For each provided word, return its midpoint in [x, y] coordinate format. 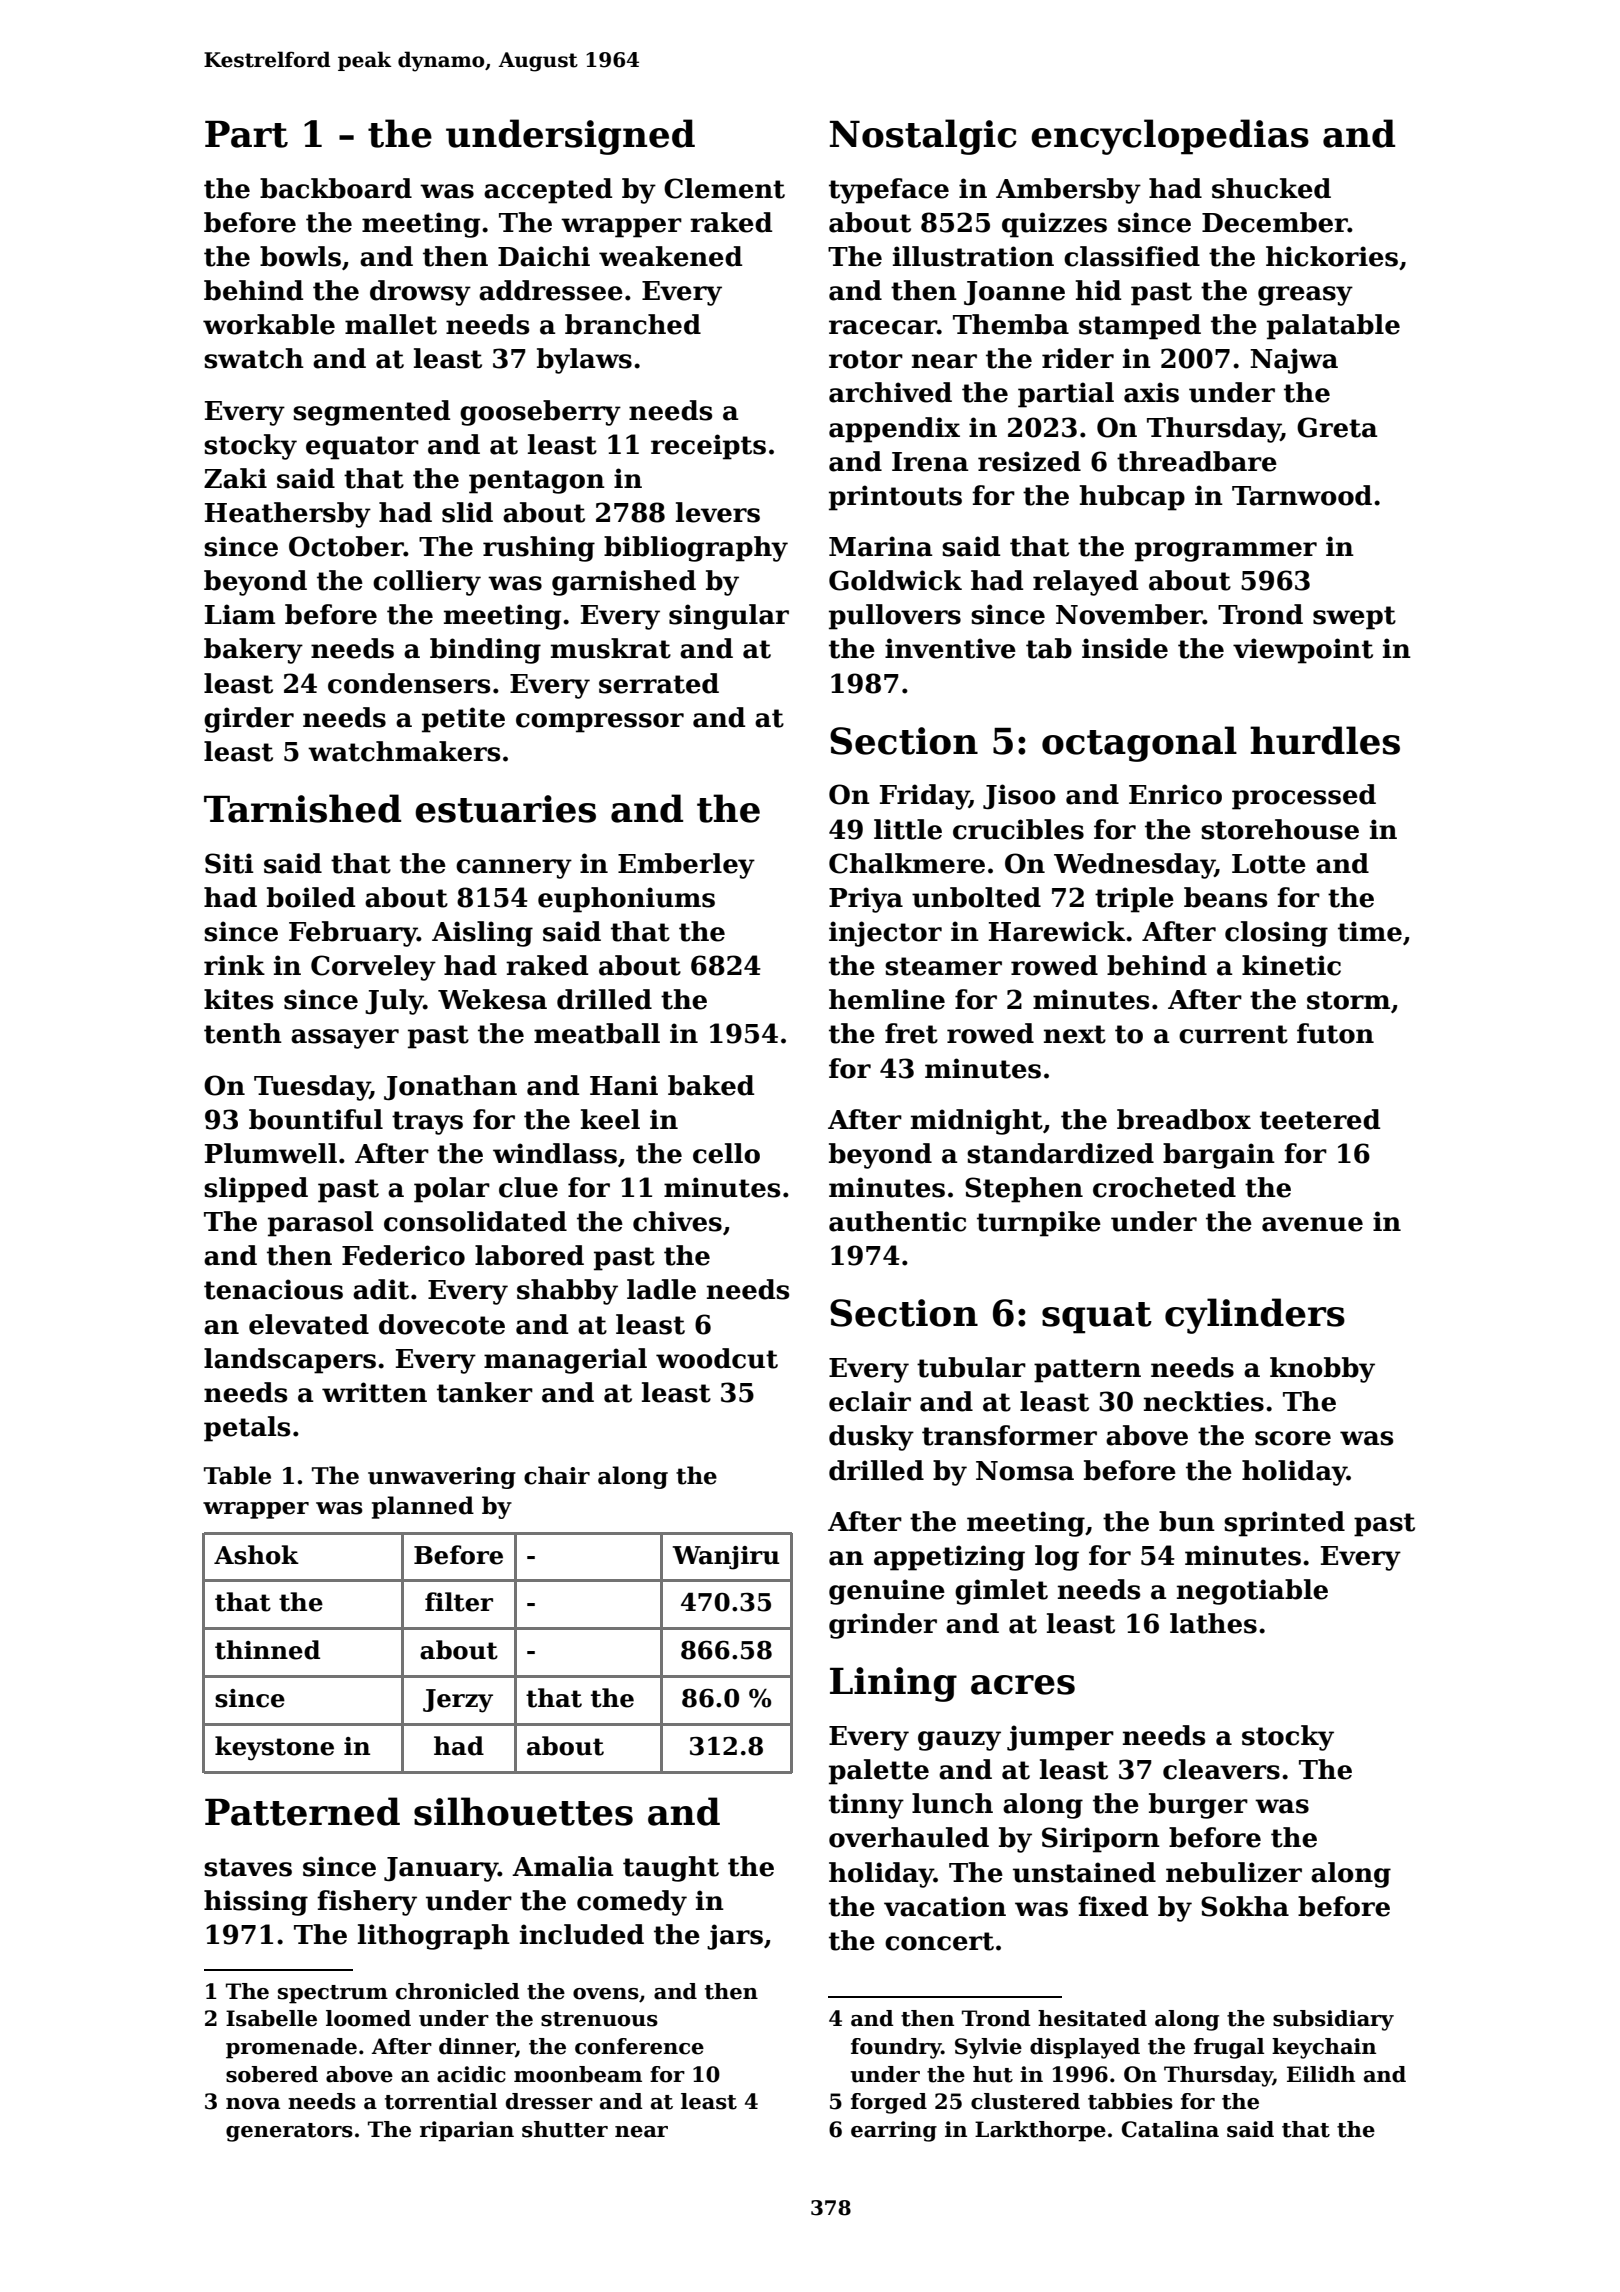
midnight [977, 1122]
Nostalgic [923, 137]
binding [485, 651]
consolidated [475, 1221]
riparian [467, 2131]
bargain [1219, 1156]
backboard [336, 188]
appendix [894, 430]
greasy [1305, 296]
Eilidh [1321, 2074]
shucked [1271, 188]
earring [894, 2131]
